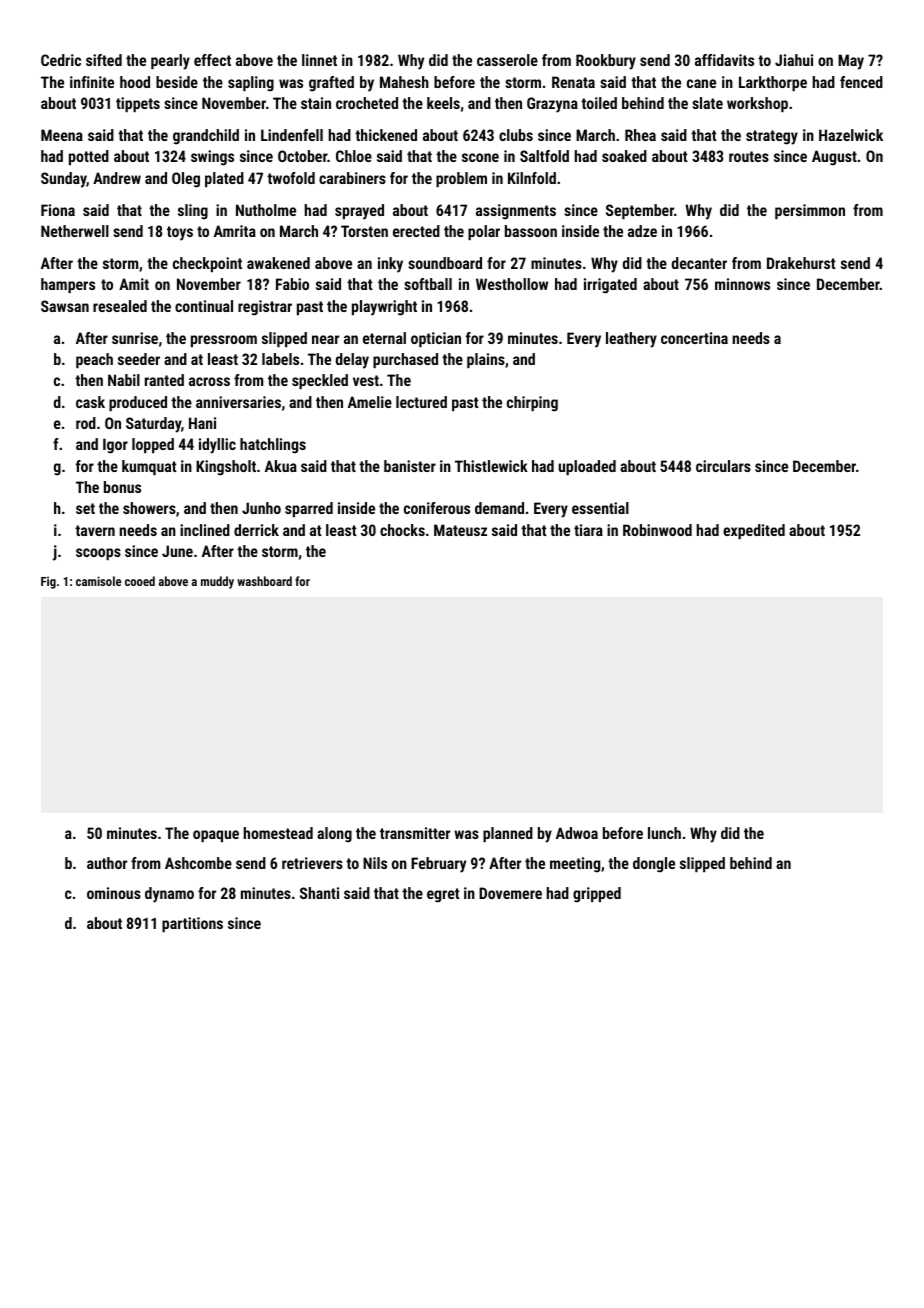 The image size is (924, 1308). I want to click on ominous, so click(114, 893).
